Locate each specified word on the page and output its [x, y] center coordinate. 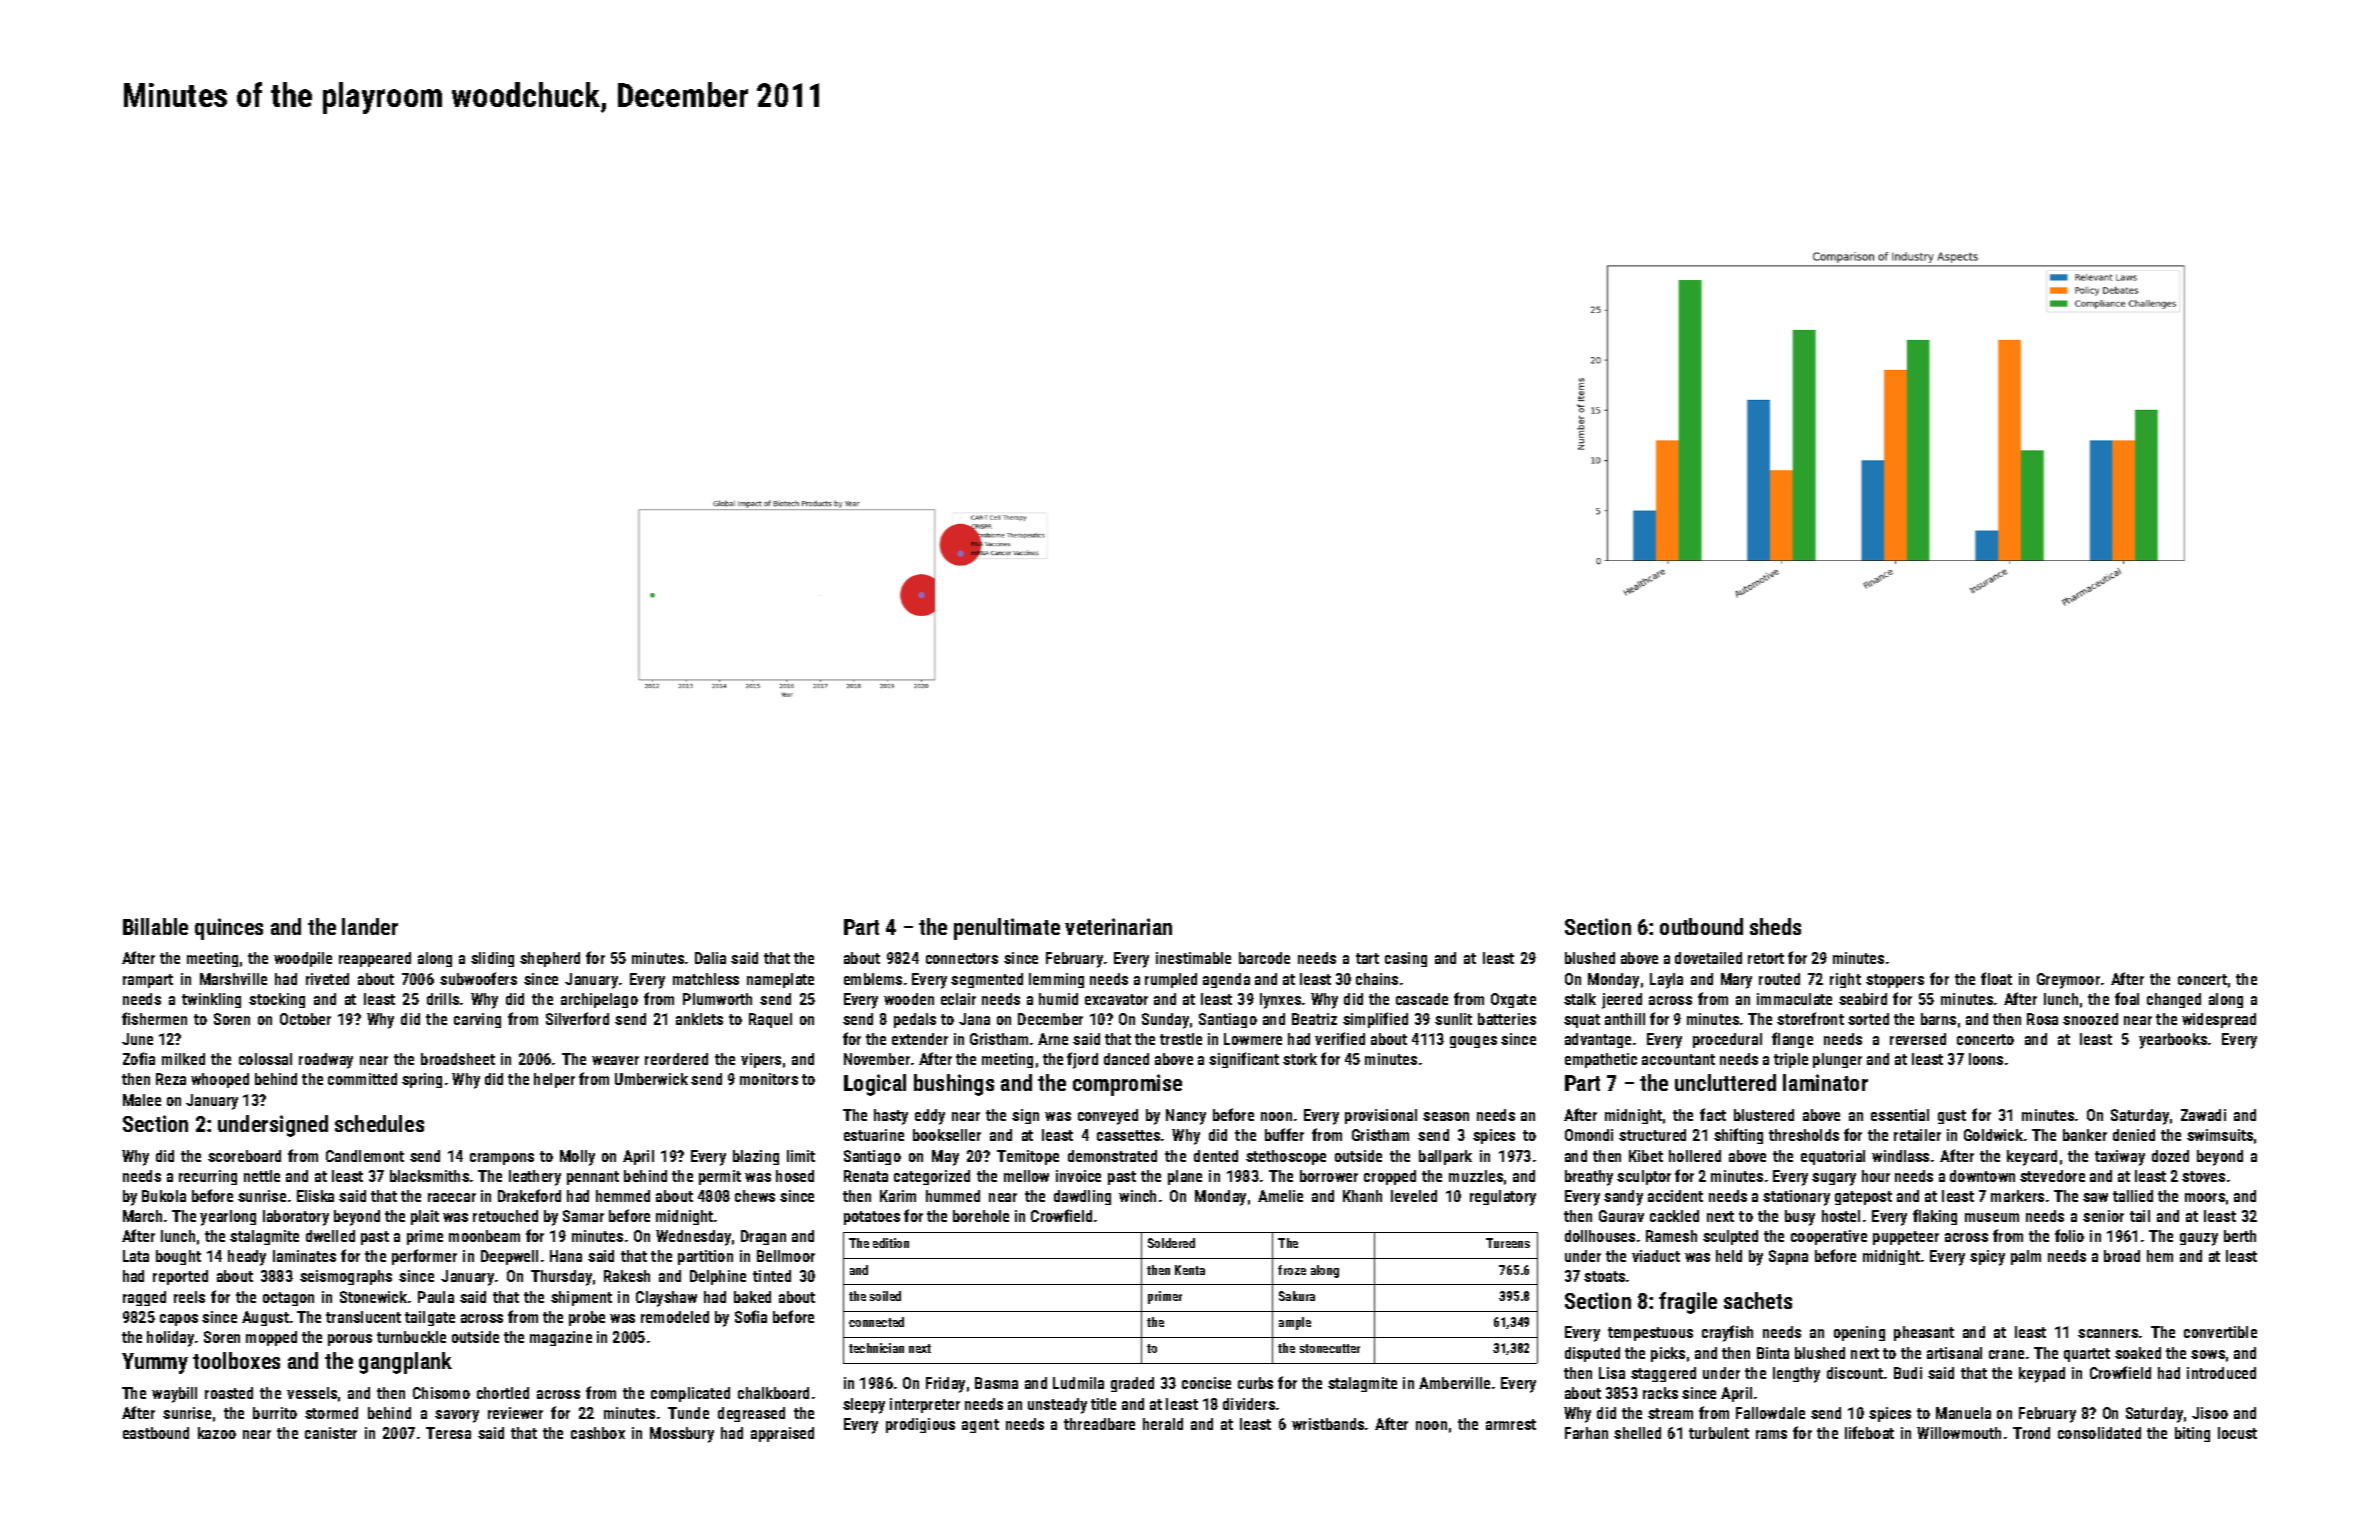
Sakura [1297, 1296]
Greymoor [2068, 981]
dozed [2170, 1156]
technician [876, 1348]
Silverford [577, 1018]
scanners [2108, 1333]
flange [1792, 1040]
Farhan [1586, 1433]
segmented [987, 980]
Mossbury [682, 1435]
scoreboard [244, 1156]
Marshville [233, 979]
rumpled [1171, 980]
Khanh [1362, 1196]
